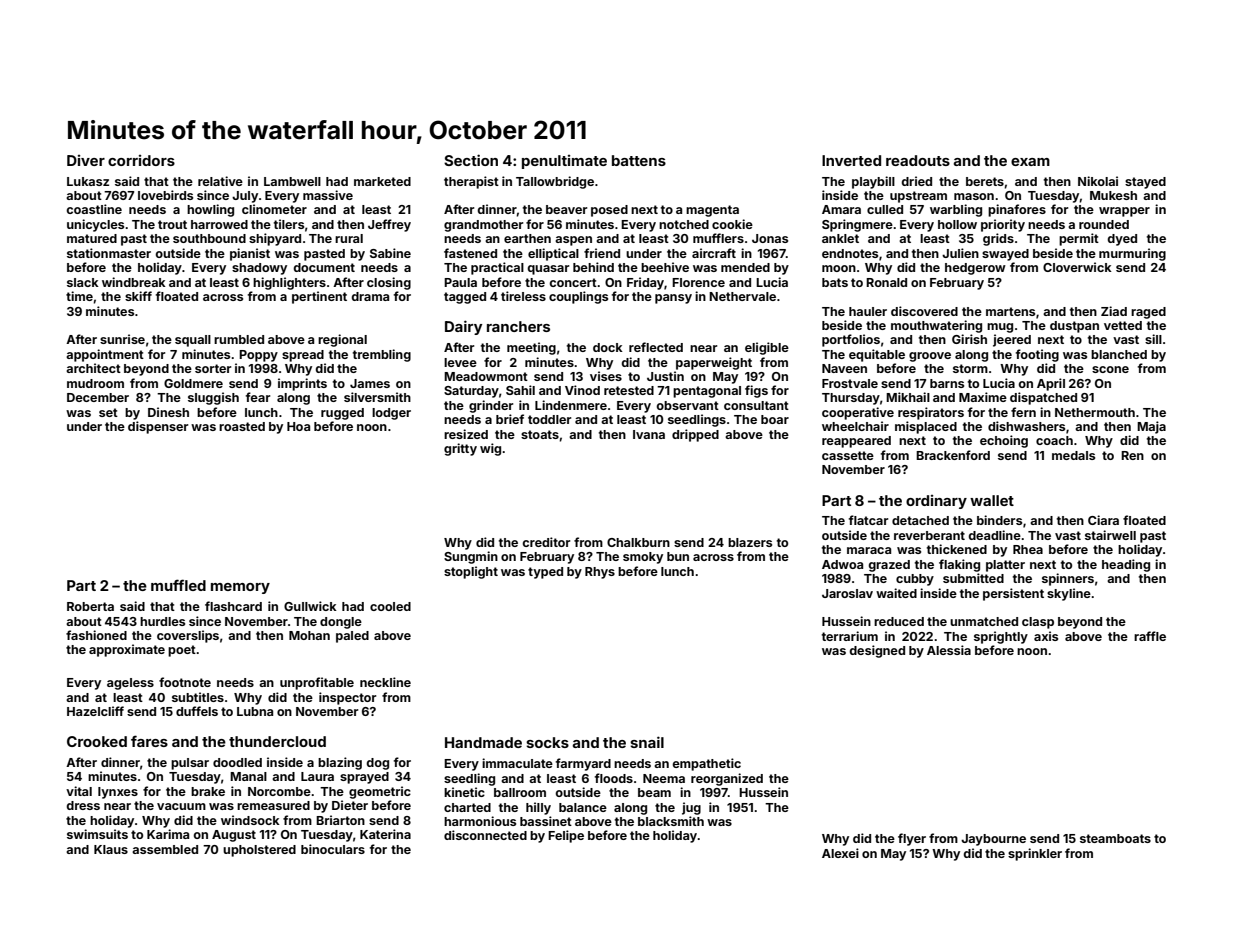 This image has width=1233, height=952. I want to click on memory, so click(240, 588).
